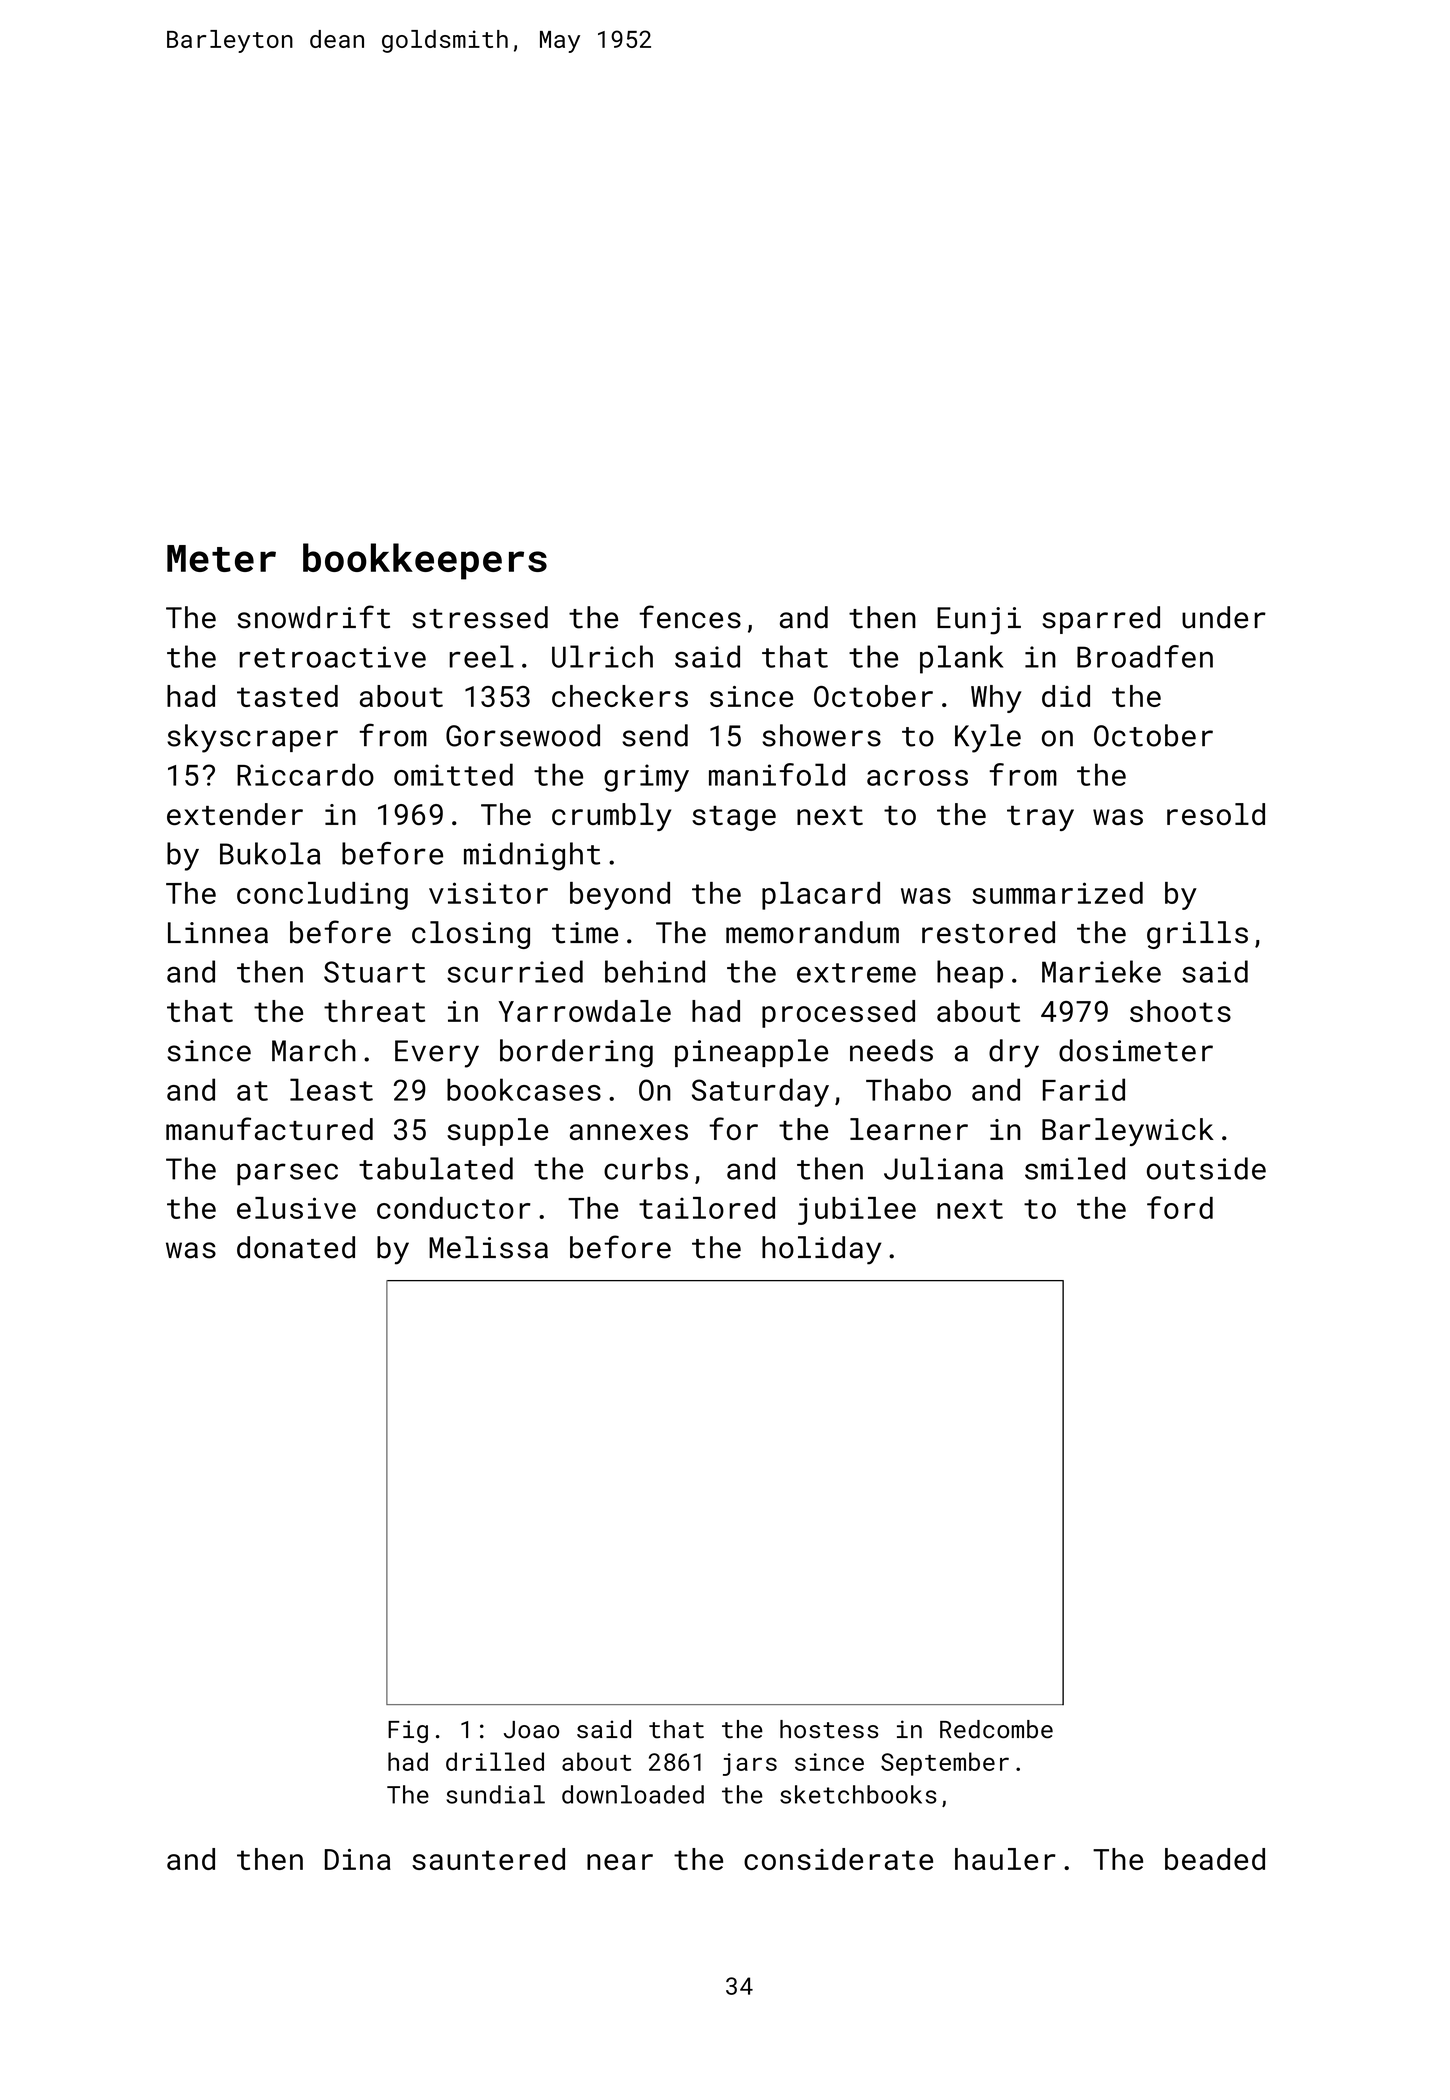 The image size is (1450, 2100). I want to click on dry, so click(1014, 1053).
